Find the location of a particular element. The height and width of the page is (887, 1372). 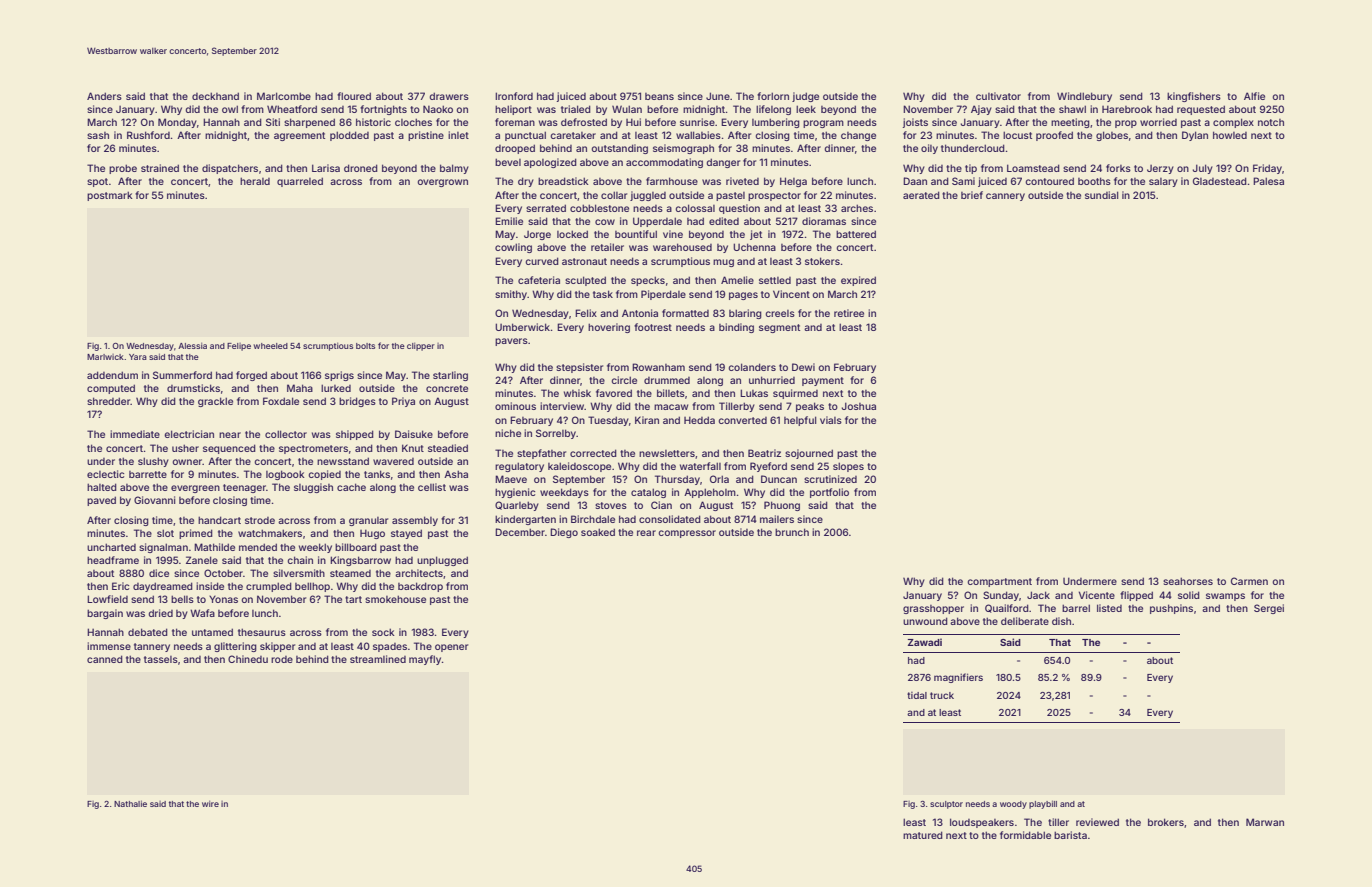

barista is located at coordinates (1070, 835).
